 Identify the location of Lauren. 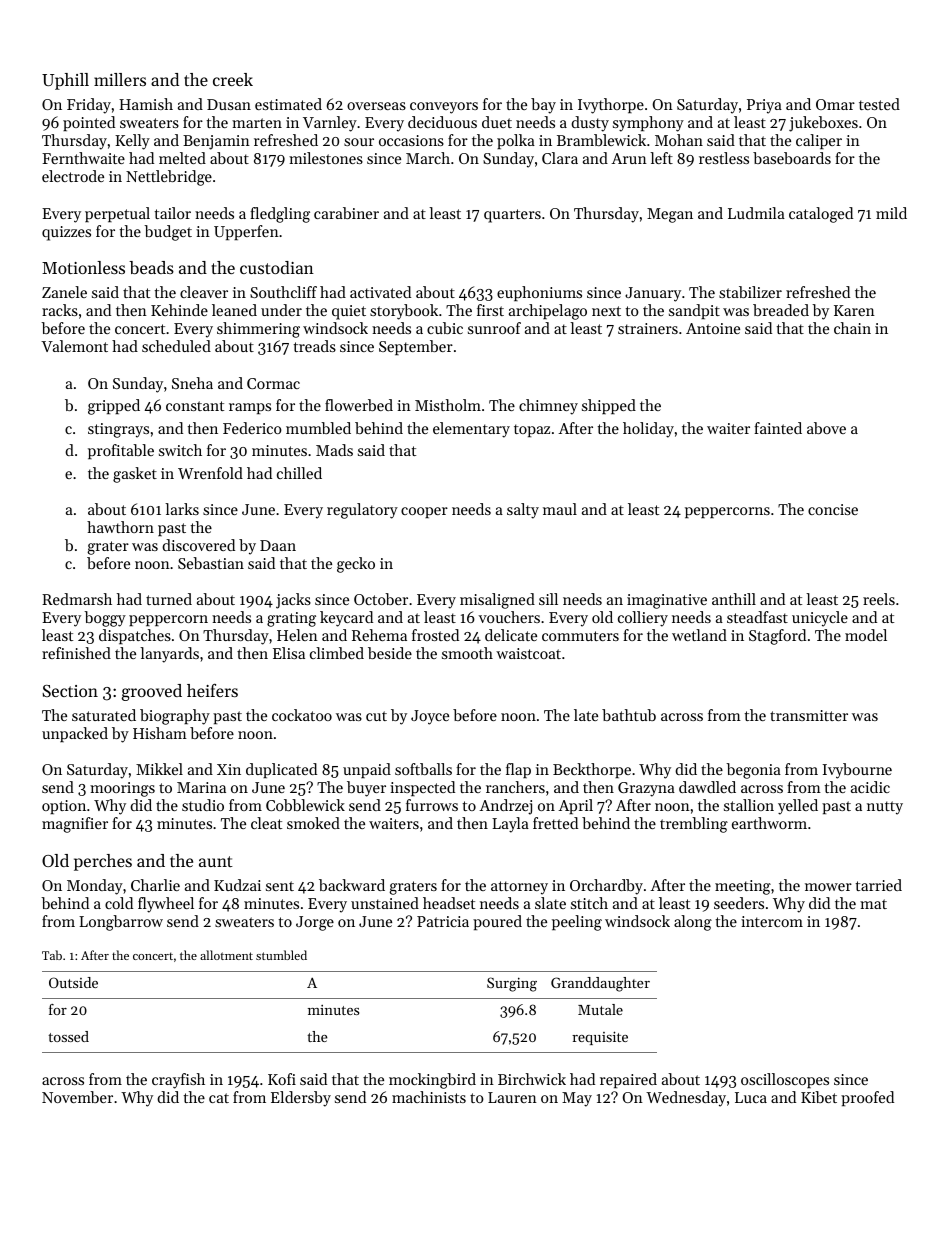
(512, 1097).
